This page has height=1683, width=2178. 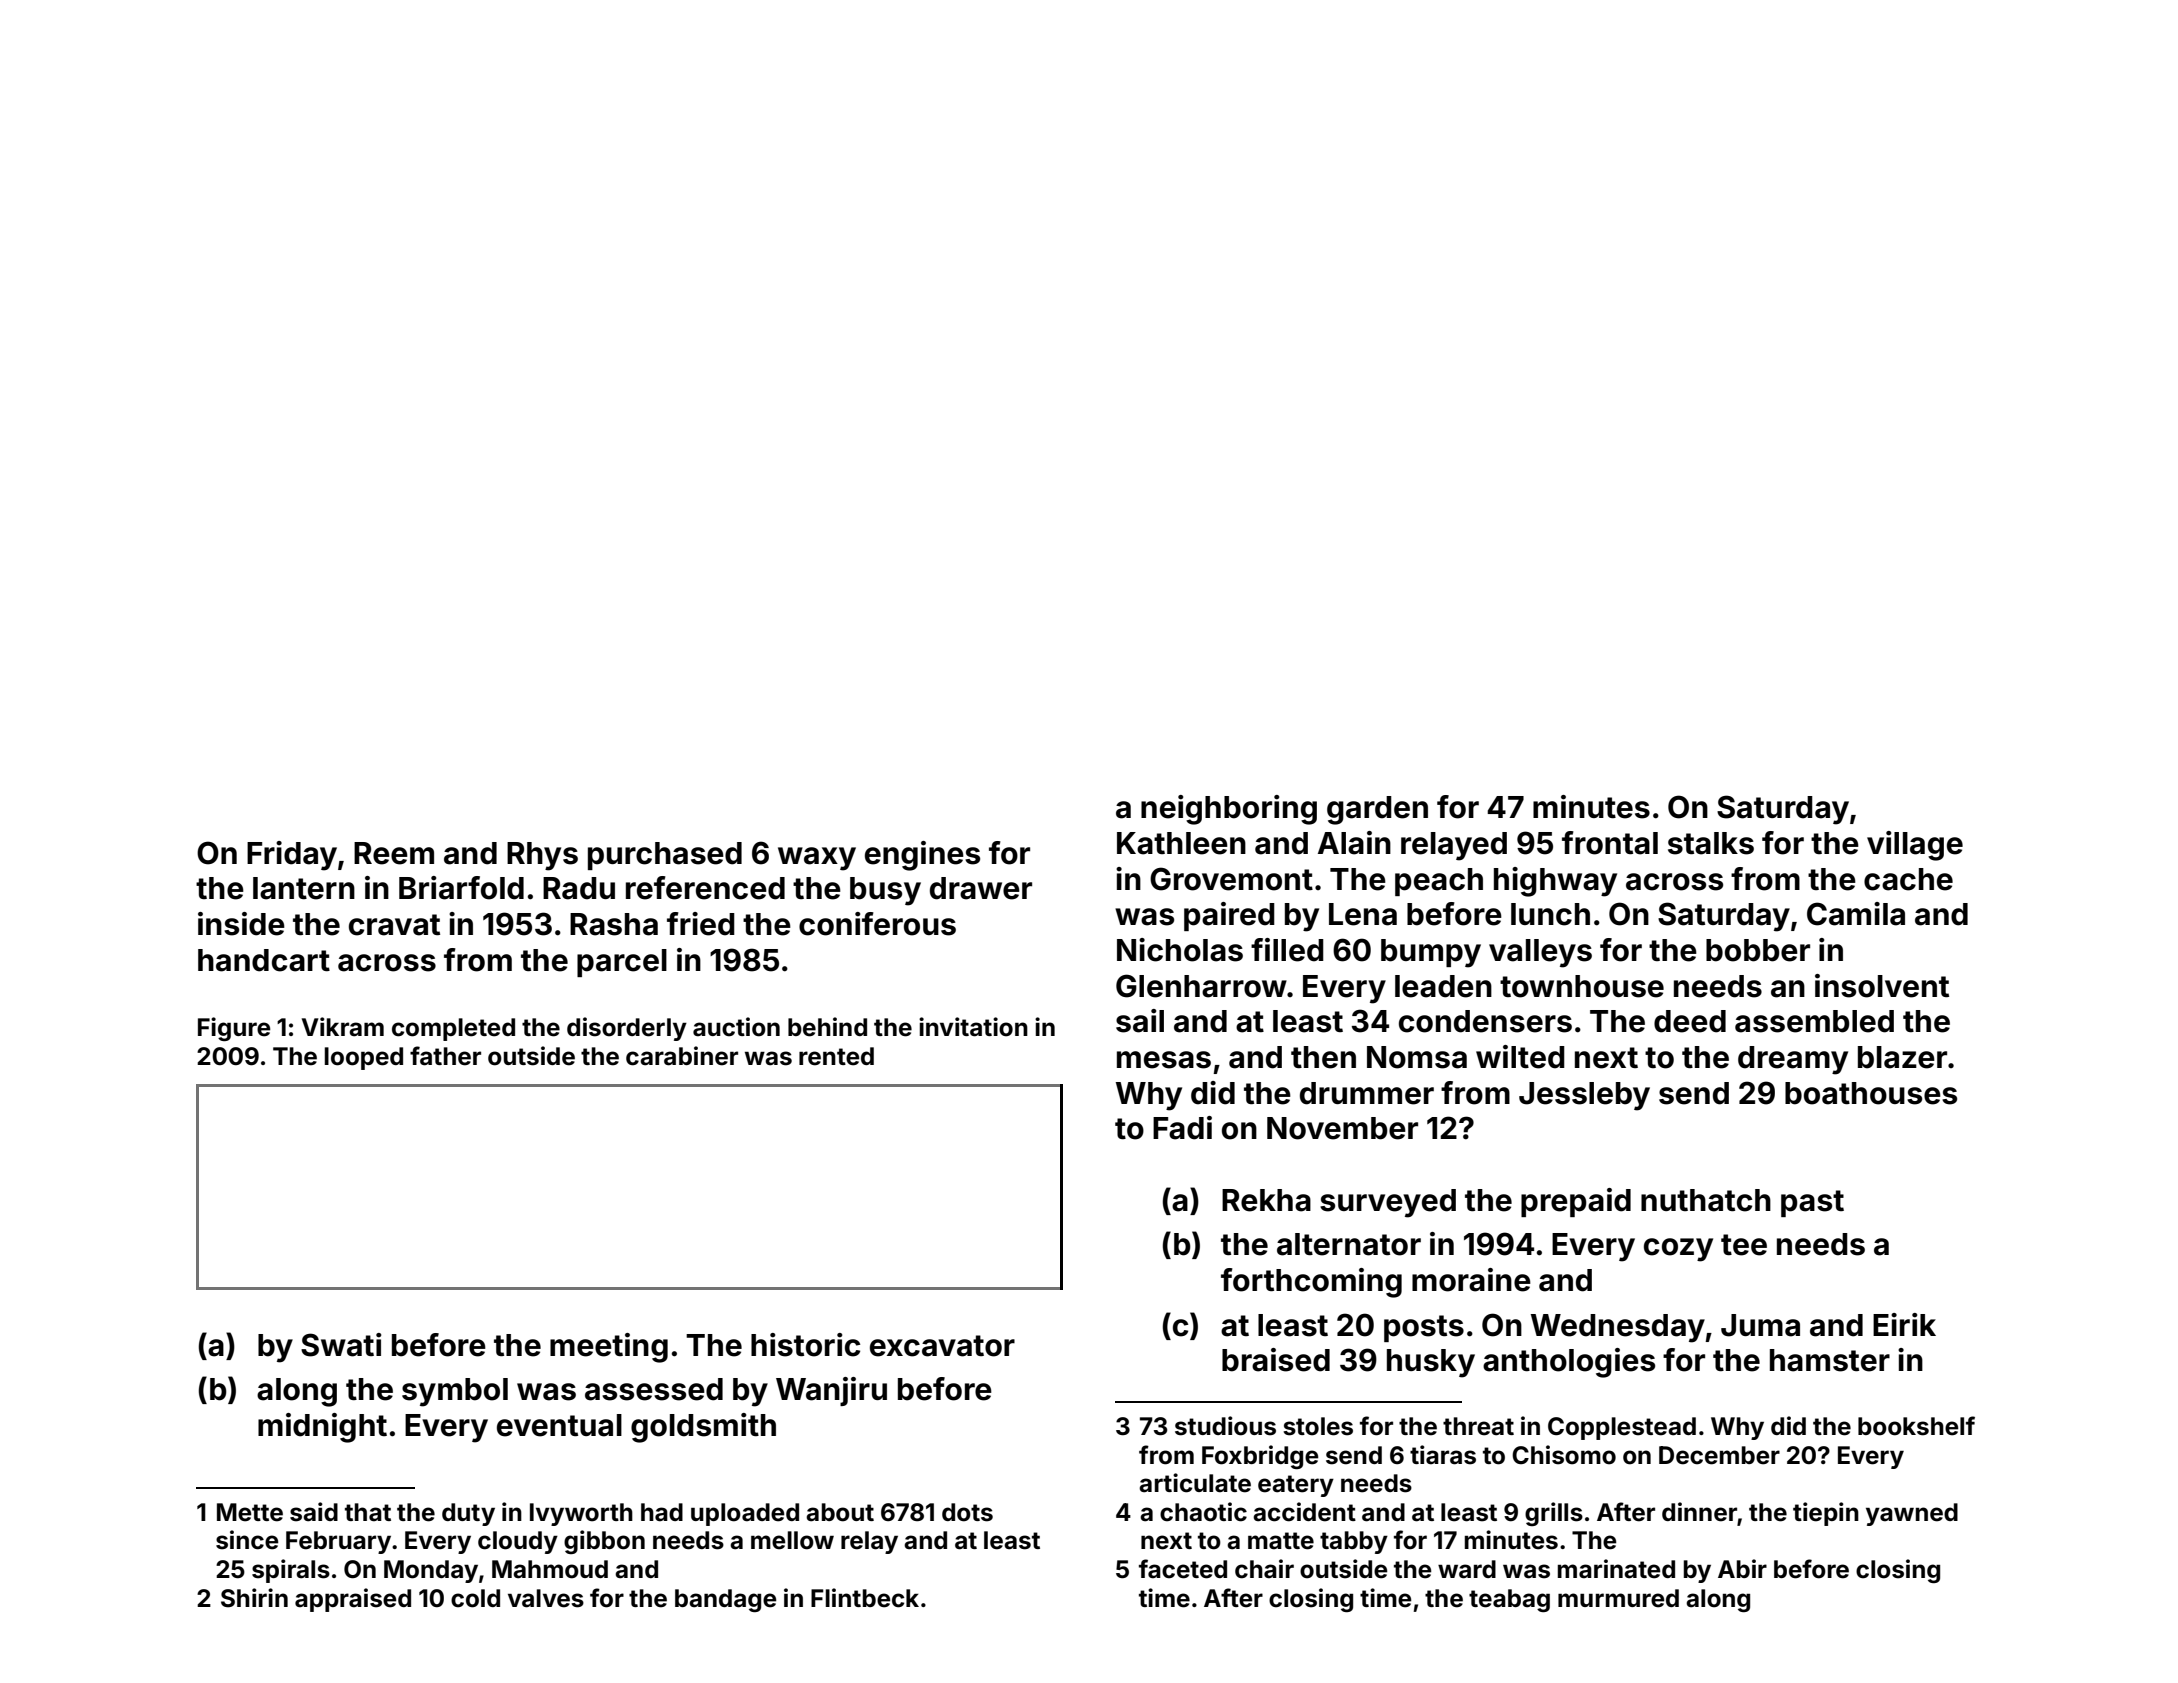 What do you see at coordinates (1229, 810) in the page?
I see `neighboring` at bounding box center [1229, 810].
